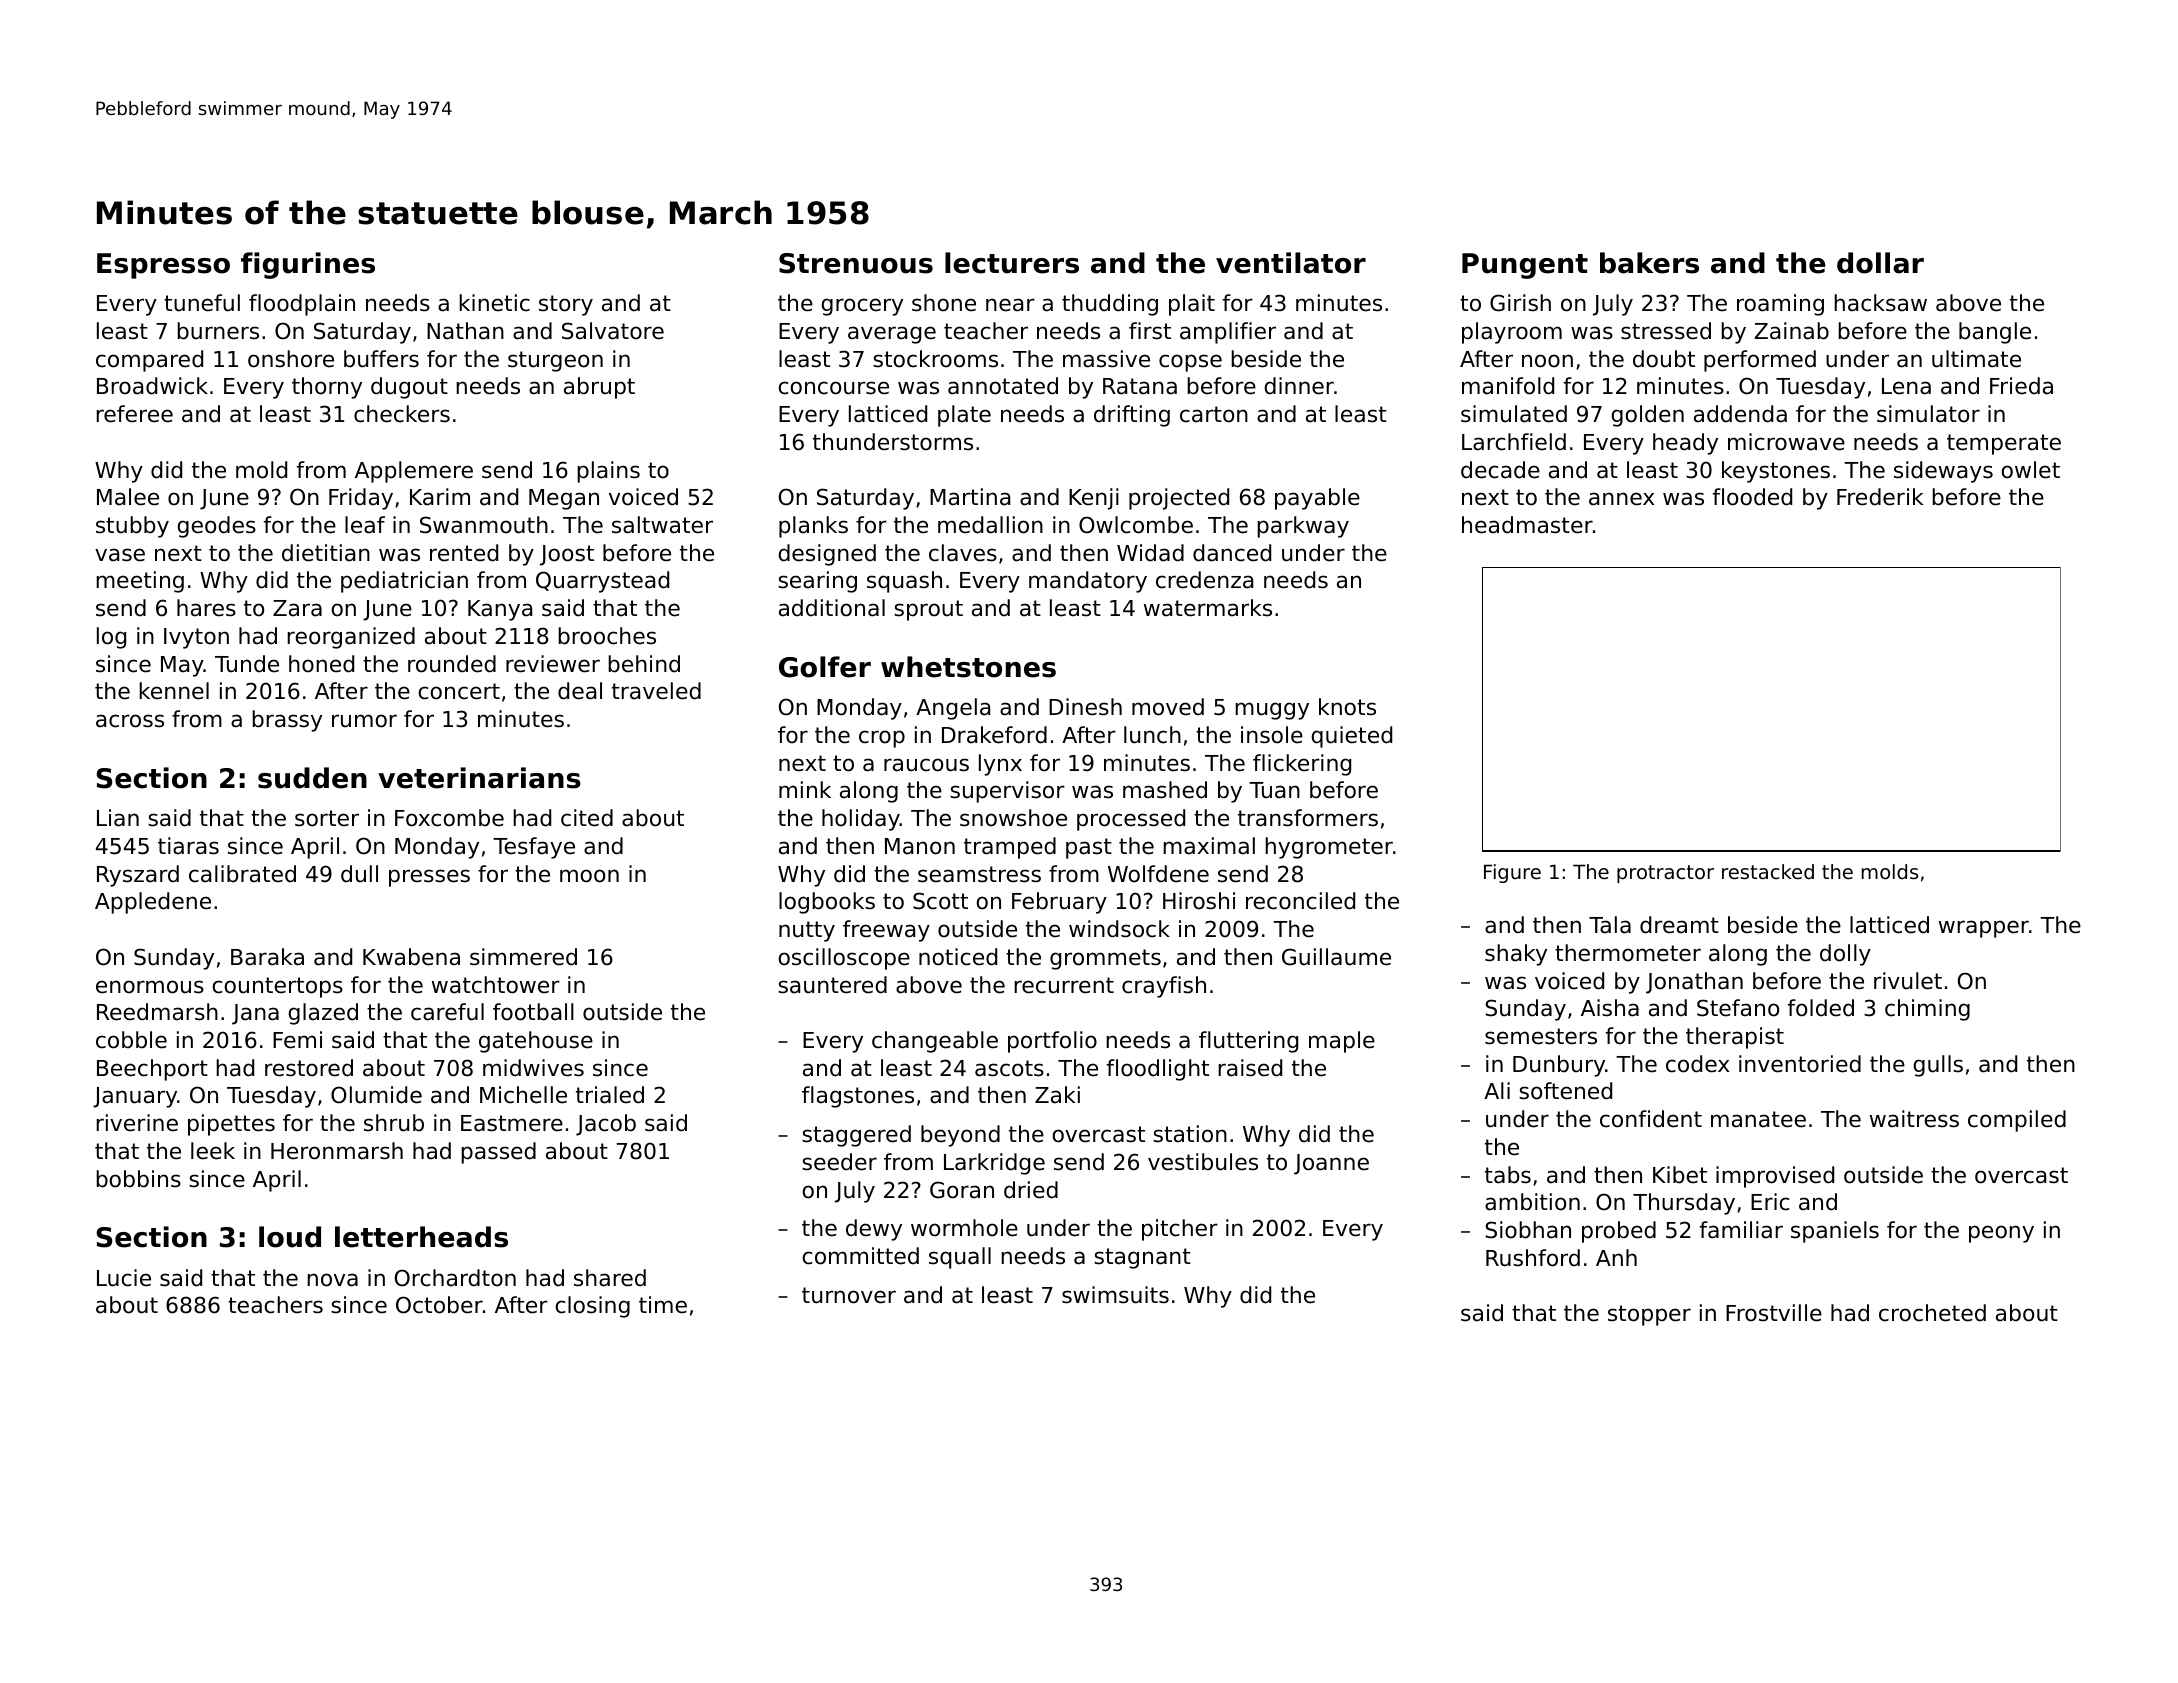  I want to click on dollar, so click(1880, 263).
